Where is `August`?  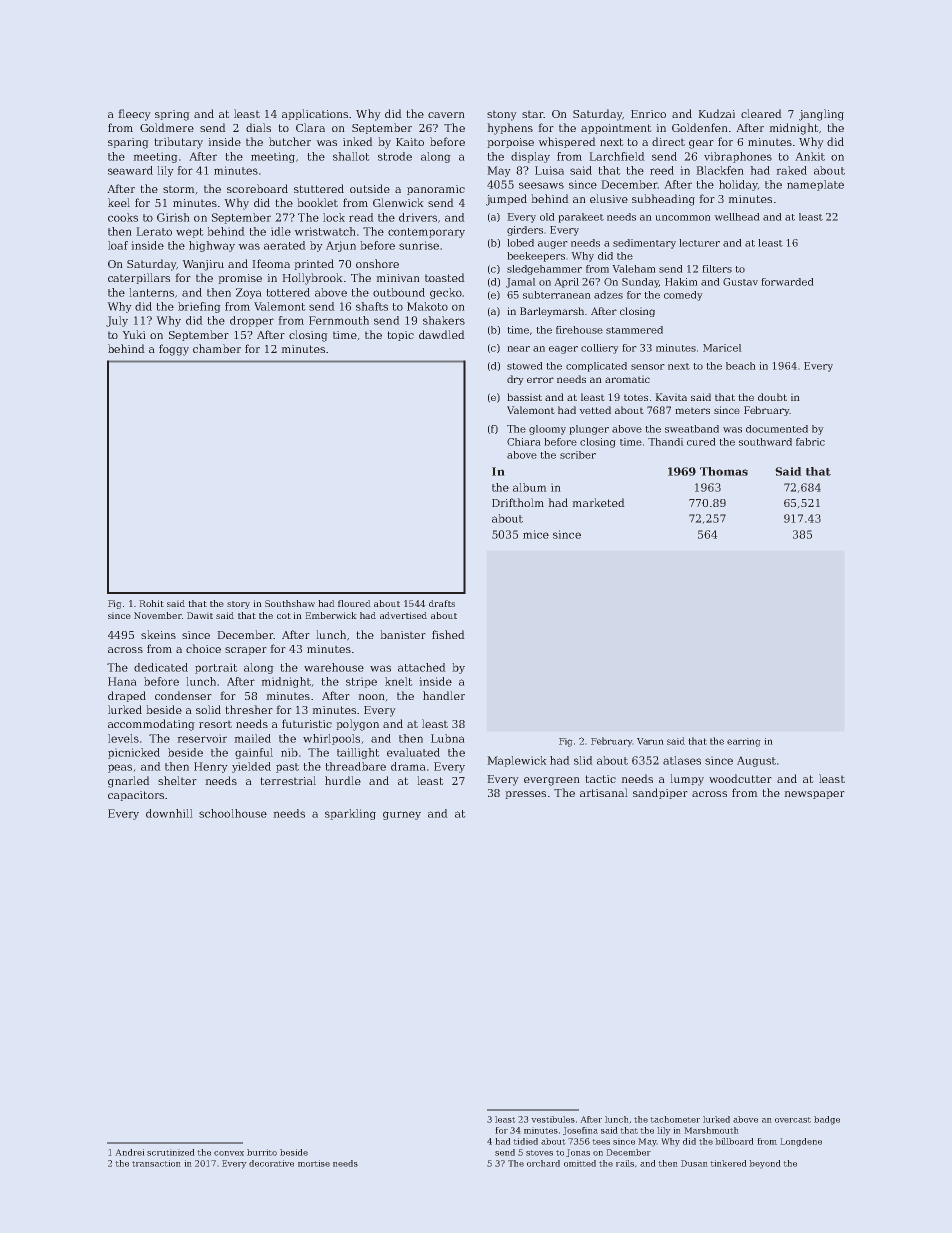 August is located at coordinates (756, 761).
